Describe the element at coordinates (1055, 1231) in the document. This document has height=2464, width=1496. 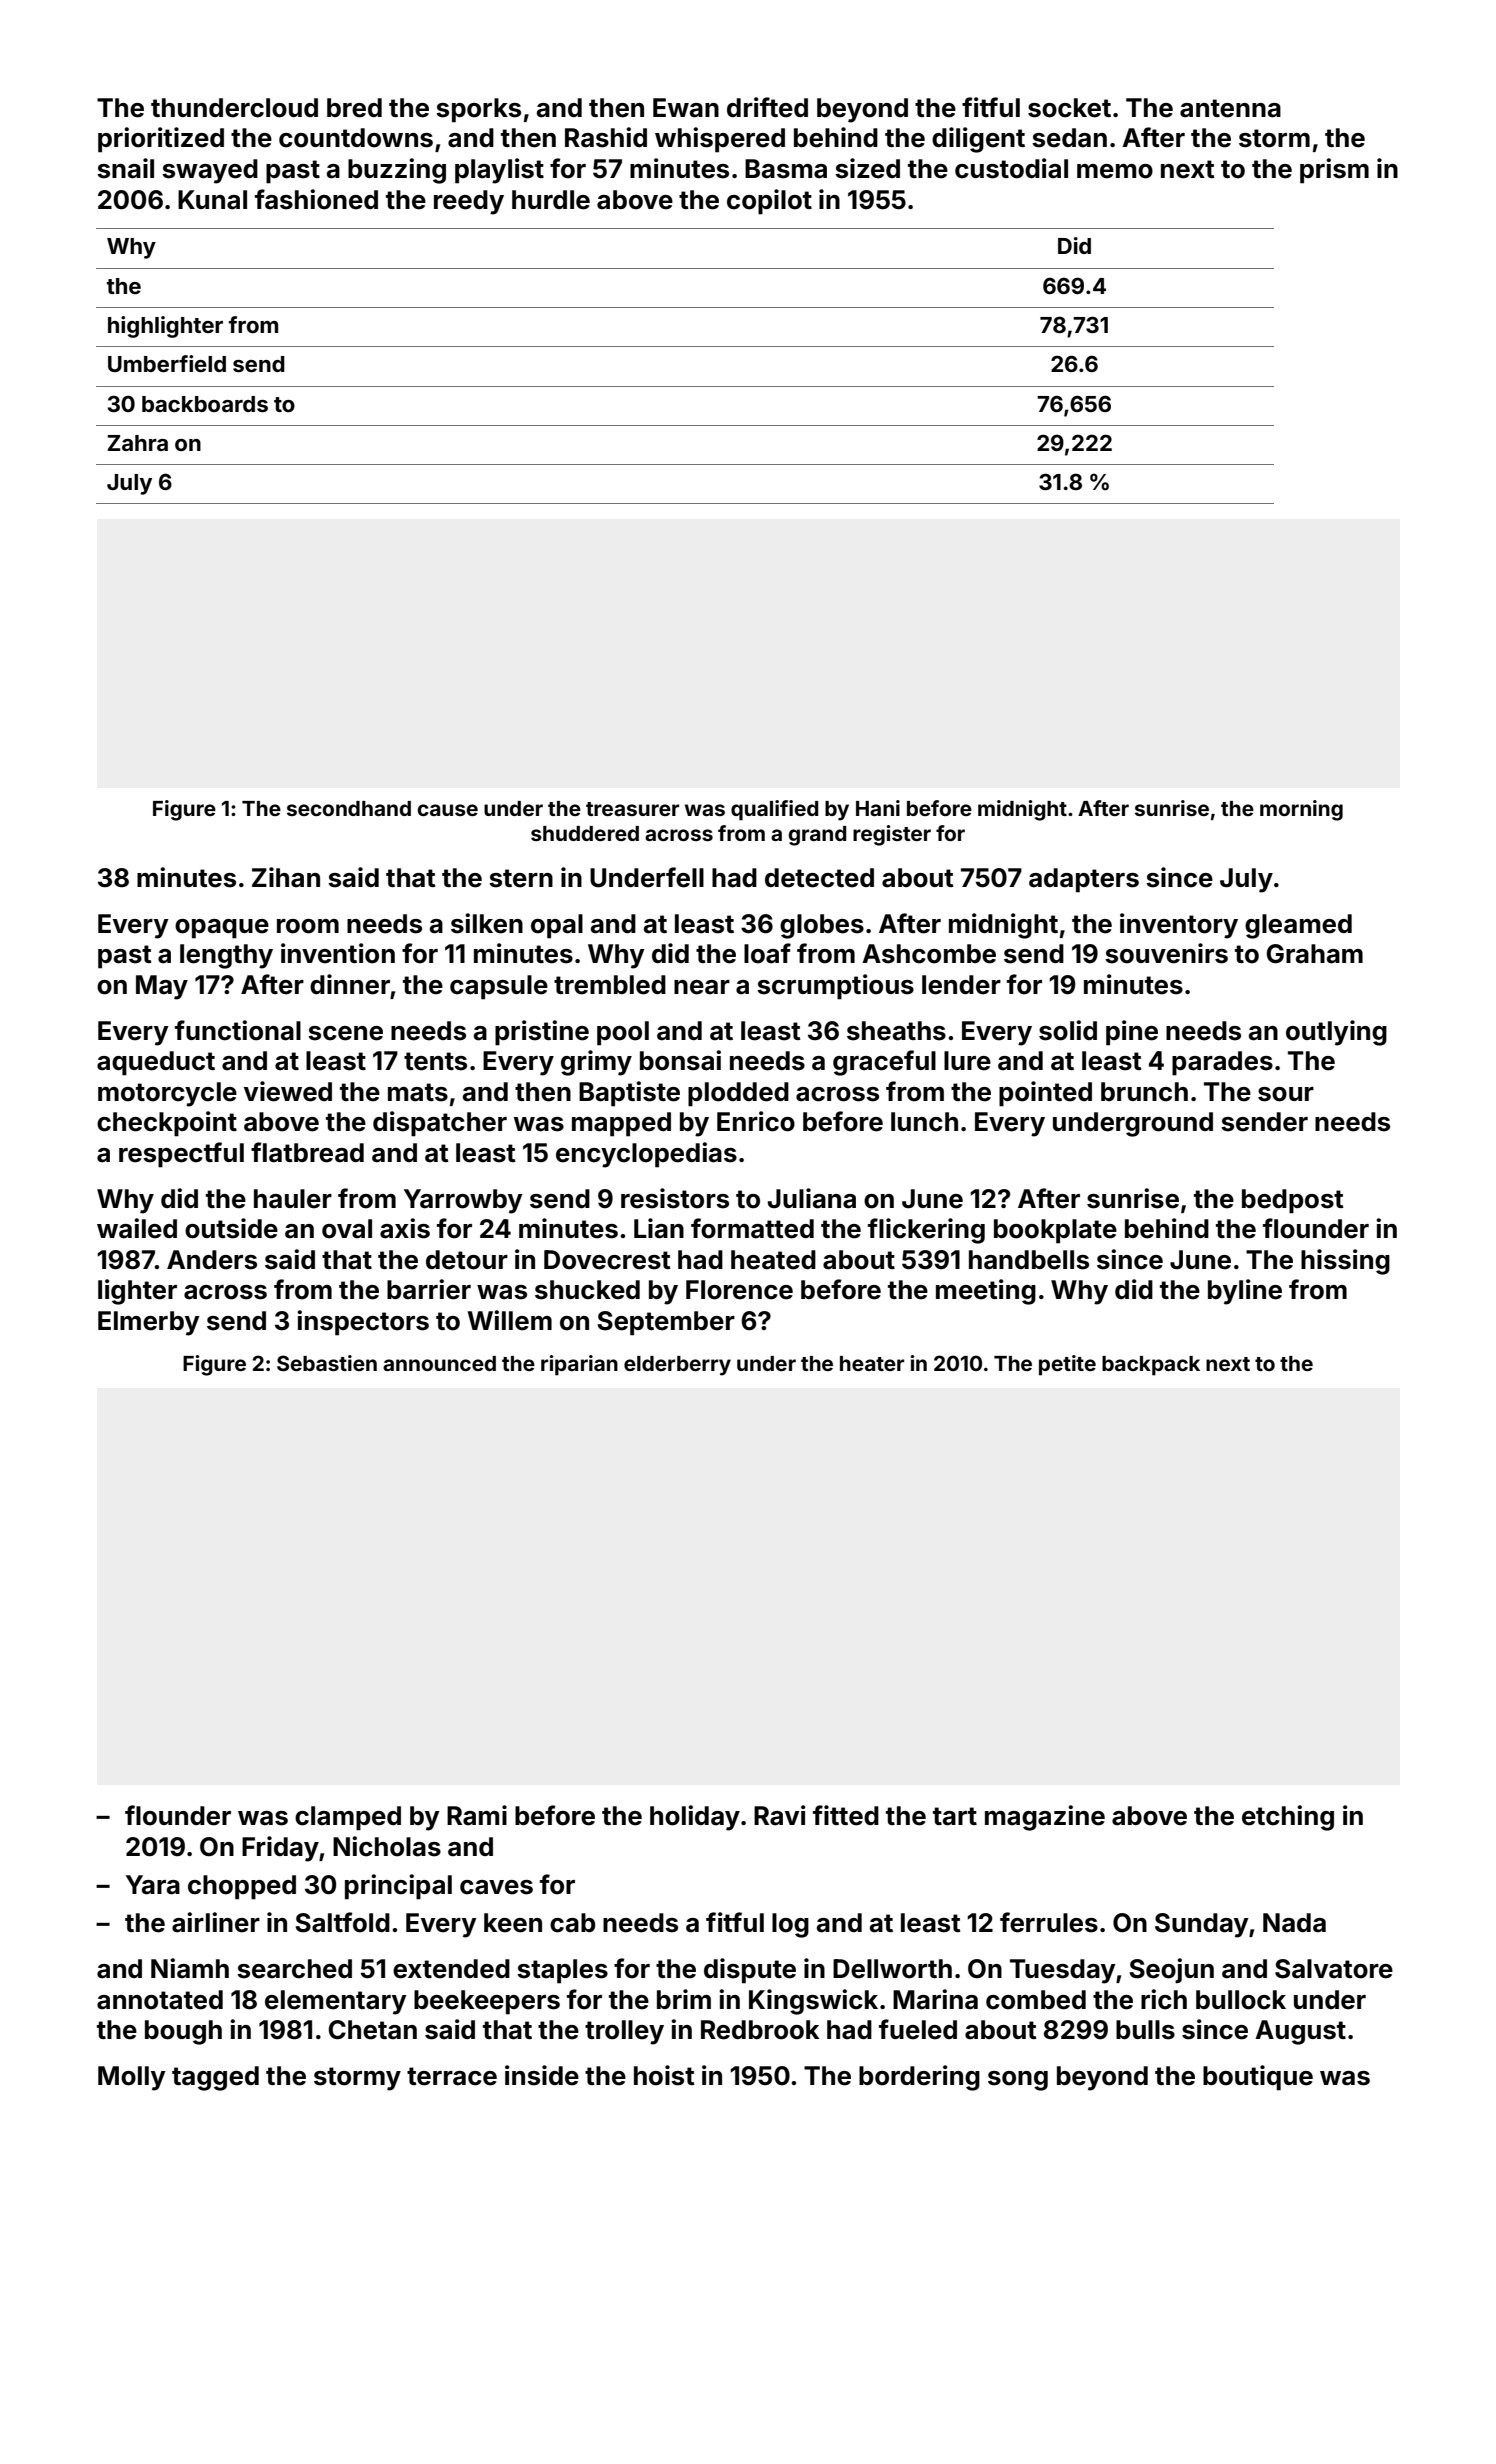
I see `bookplate` at that location.
